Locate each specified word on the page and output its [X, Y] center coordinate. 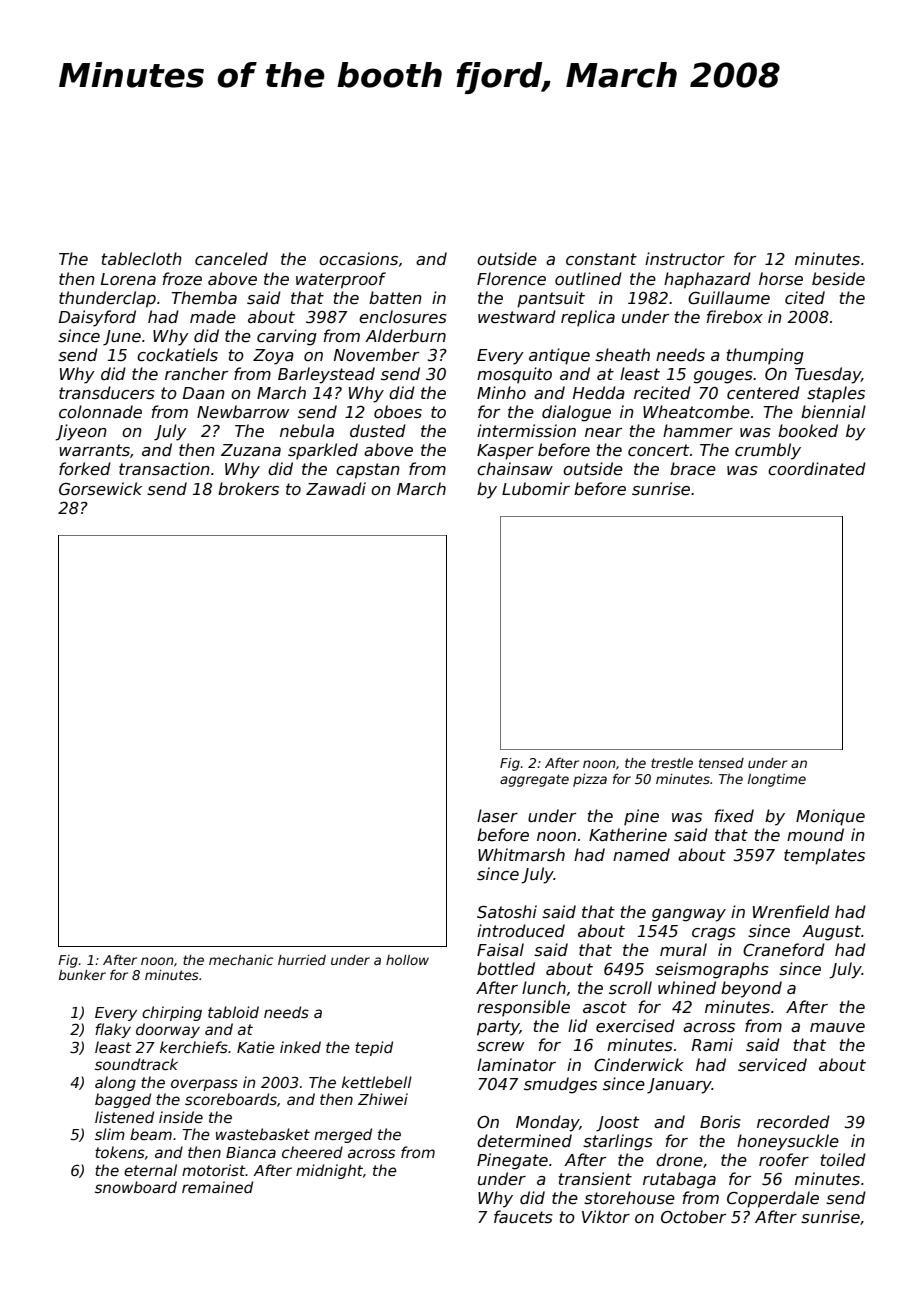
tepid [374, 1048]
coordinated [817, 469]
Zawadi [336, 488]
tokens [120, 1152]
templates [824, 856]
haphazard [707, 280]
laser [497, 816]
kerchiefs [194, 1047]
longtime [777, 780]
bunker [82, 975]
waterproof [341, 280]
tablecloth [142, 259]
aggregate [534, 780]
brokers [248, 489]
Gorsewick [100, 489]
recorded [793, 1122]
